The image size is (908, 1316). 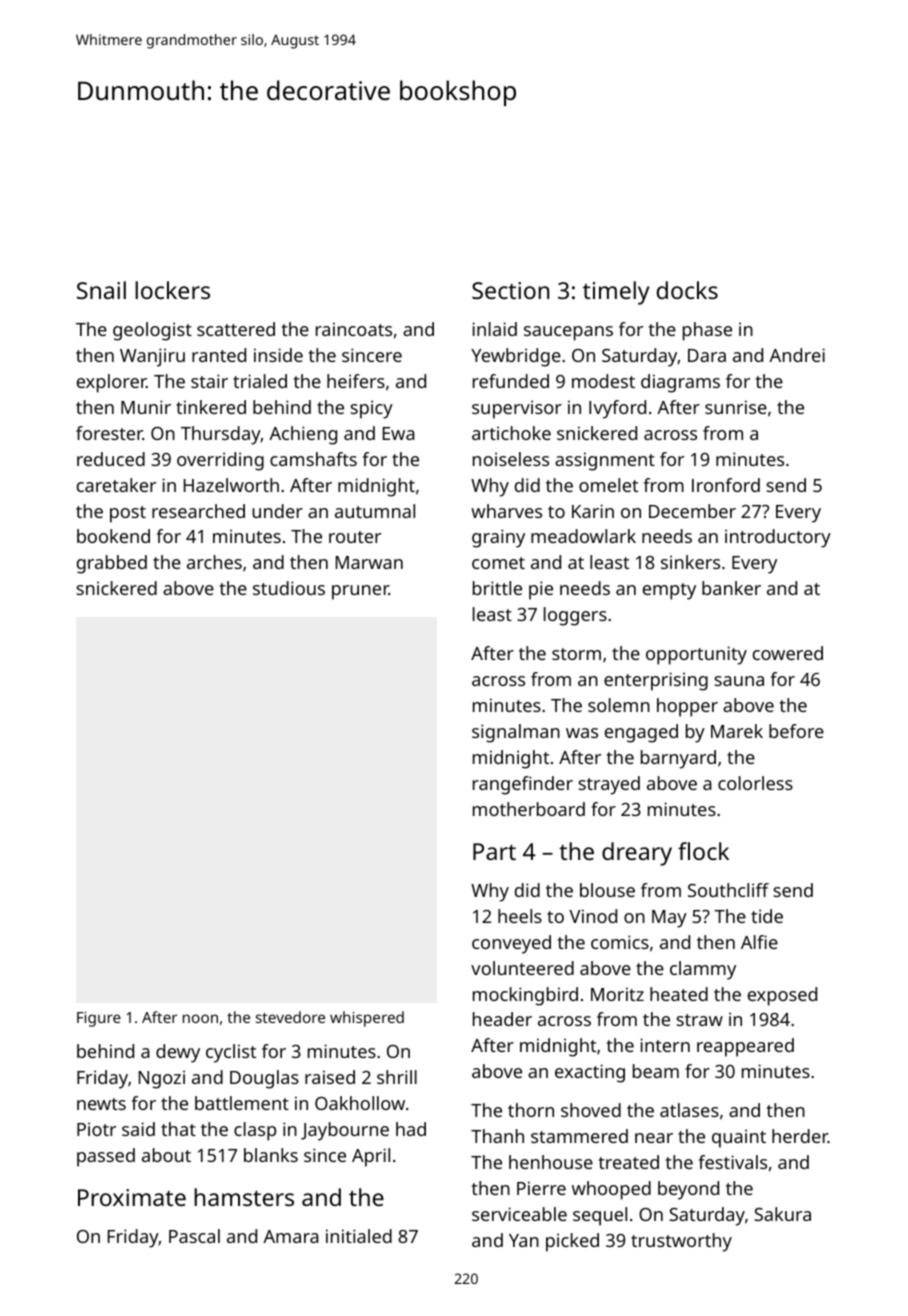 What do you see at coordinates (575, 616) in the screenshot?
I see `loggers` at bounding box center [575, 616].
